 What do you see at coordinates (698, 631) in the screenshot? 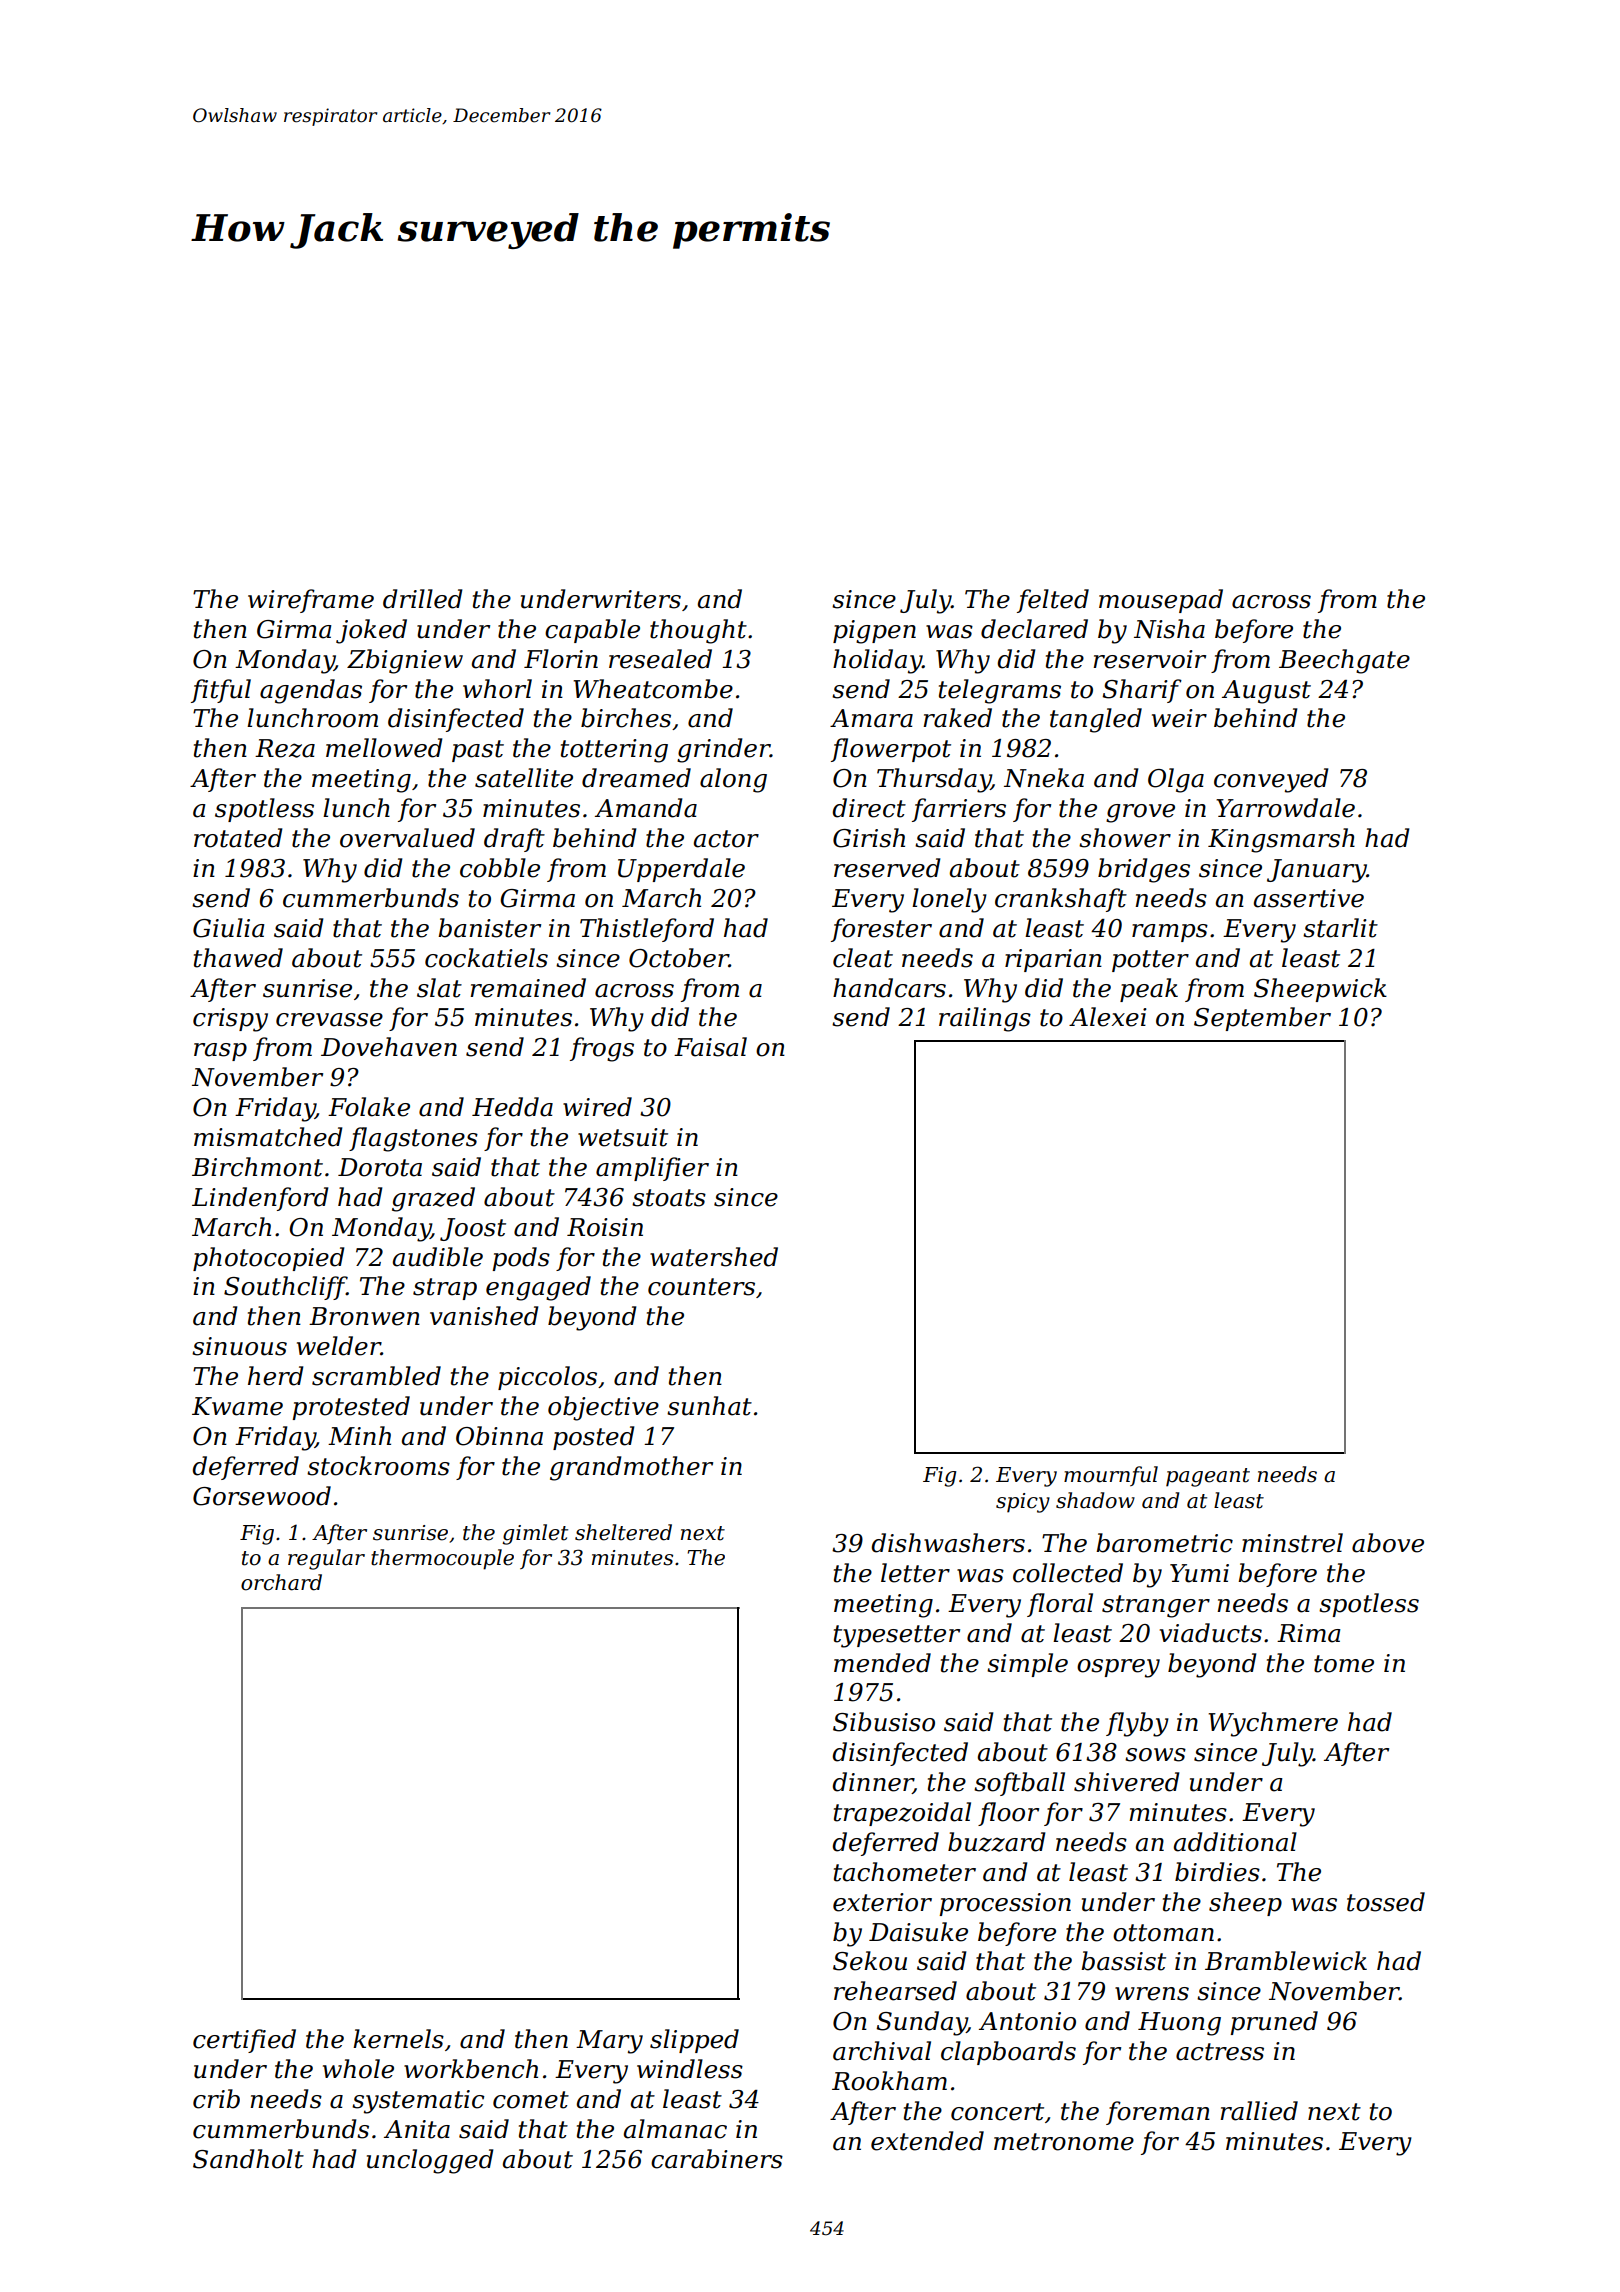
I see `thought` at bounding box center [698, 631].
